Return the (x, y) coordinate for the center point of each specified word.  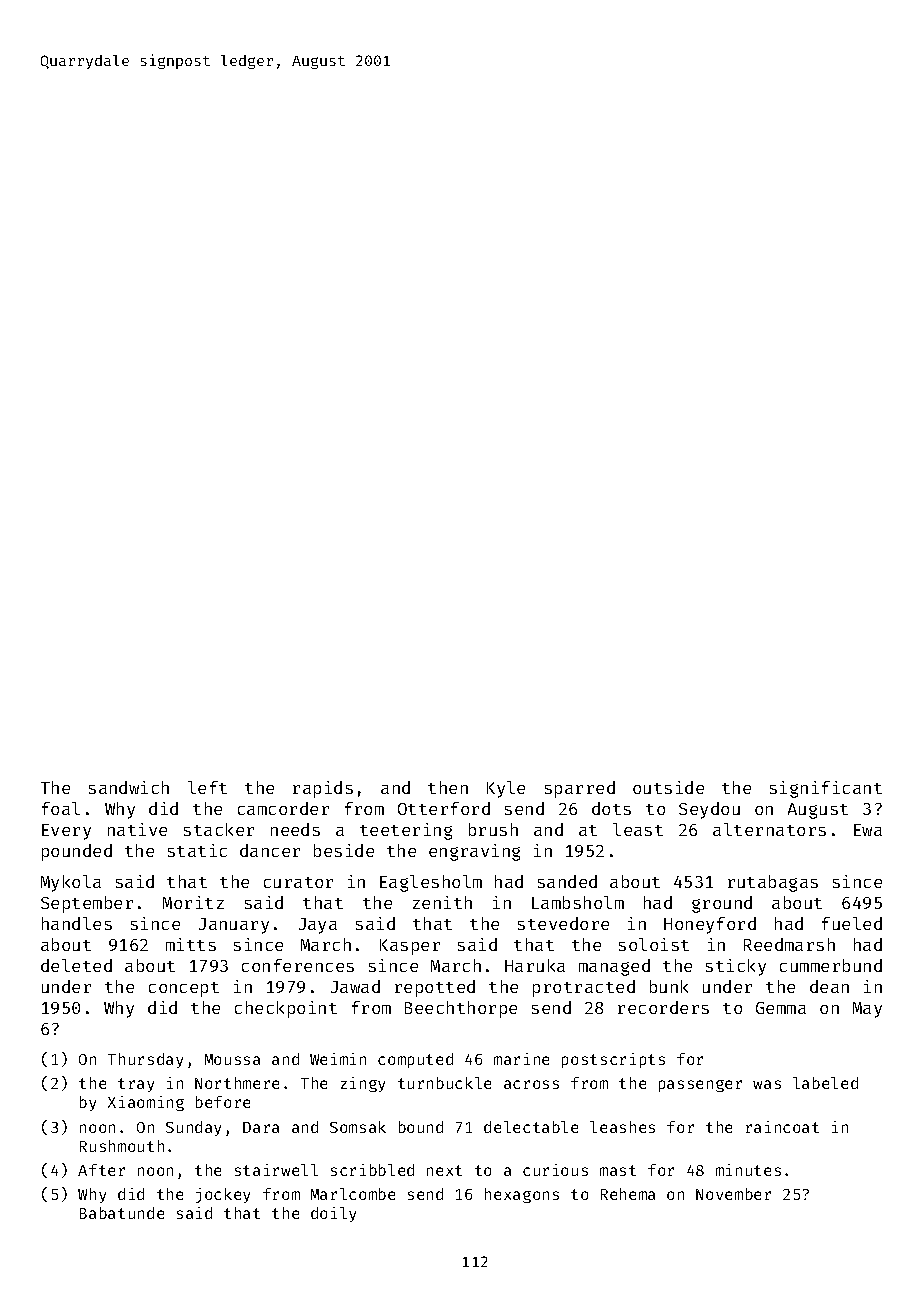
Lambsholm (578, 902)
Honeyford (710, 925)
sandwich (129, 787)
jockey (223, 1195)
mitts (191, 944)
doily (333, 1214)
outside (668, 787)
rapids (323, 789)
